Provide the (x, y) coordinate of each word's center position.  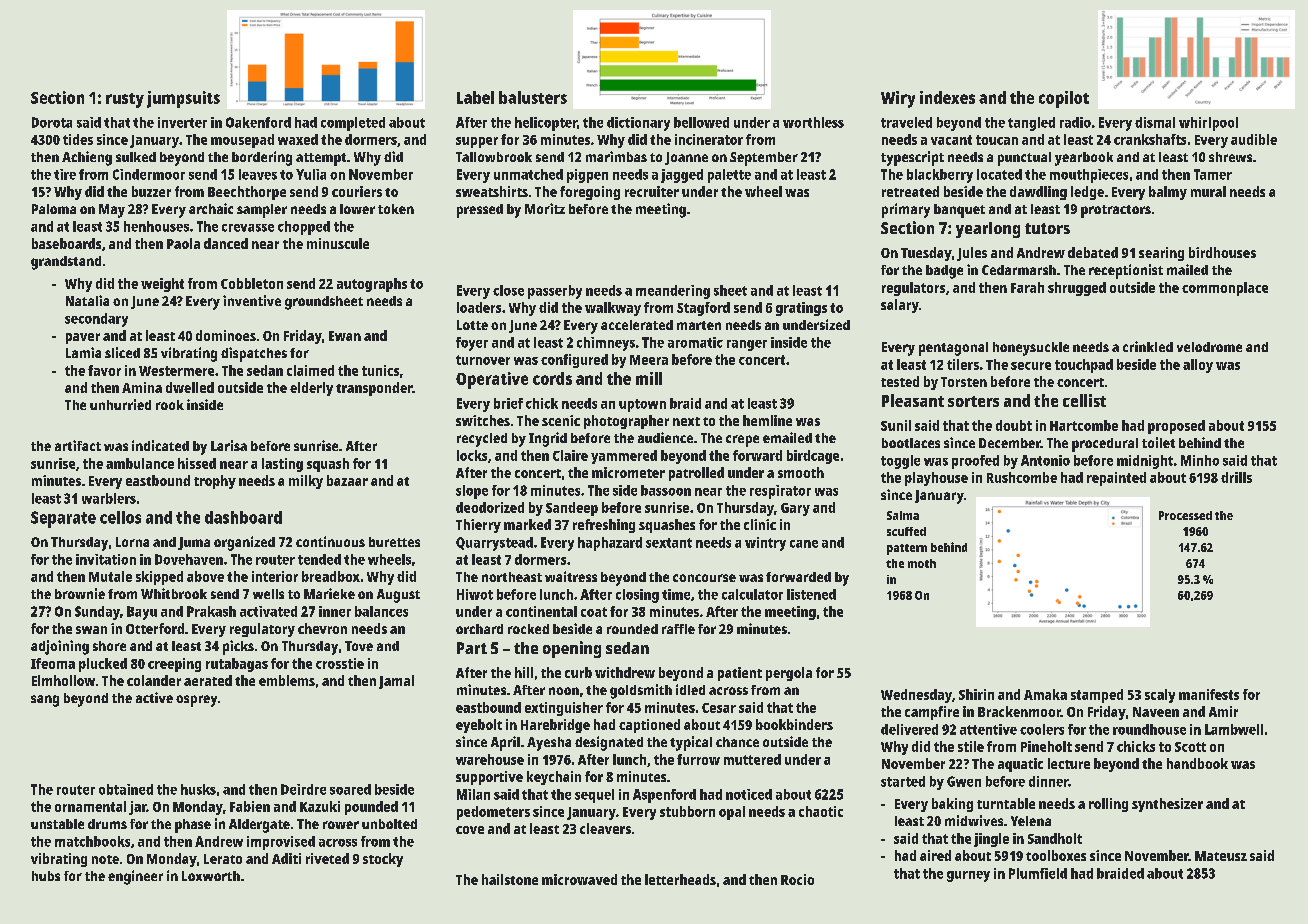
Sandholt (1055, 838)
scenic (561, 420)
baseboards (66, 243)
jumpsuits (183, 99)
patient (740, 674)
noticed (749, 794)
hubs (46, 876)
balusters (533, 97)
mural (1208, 191)
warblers (109, 498)
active (154, 697)
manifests (1209, 694)
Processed (1185, 515)
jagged (682, 176)
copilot (1064, 99)
